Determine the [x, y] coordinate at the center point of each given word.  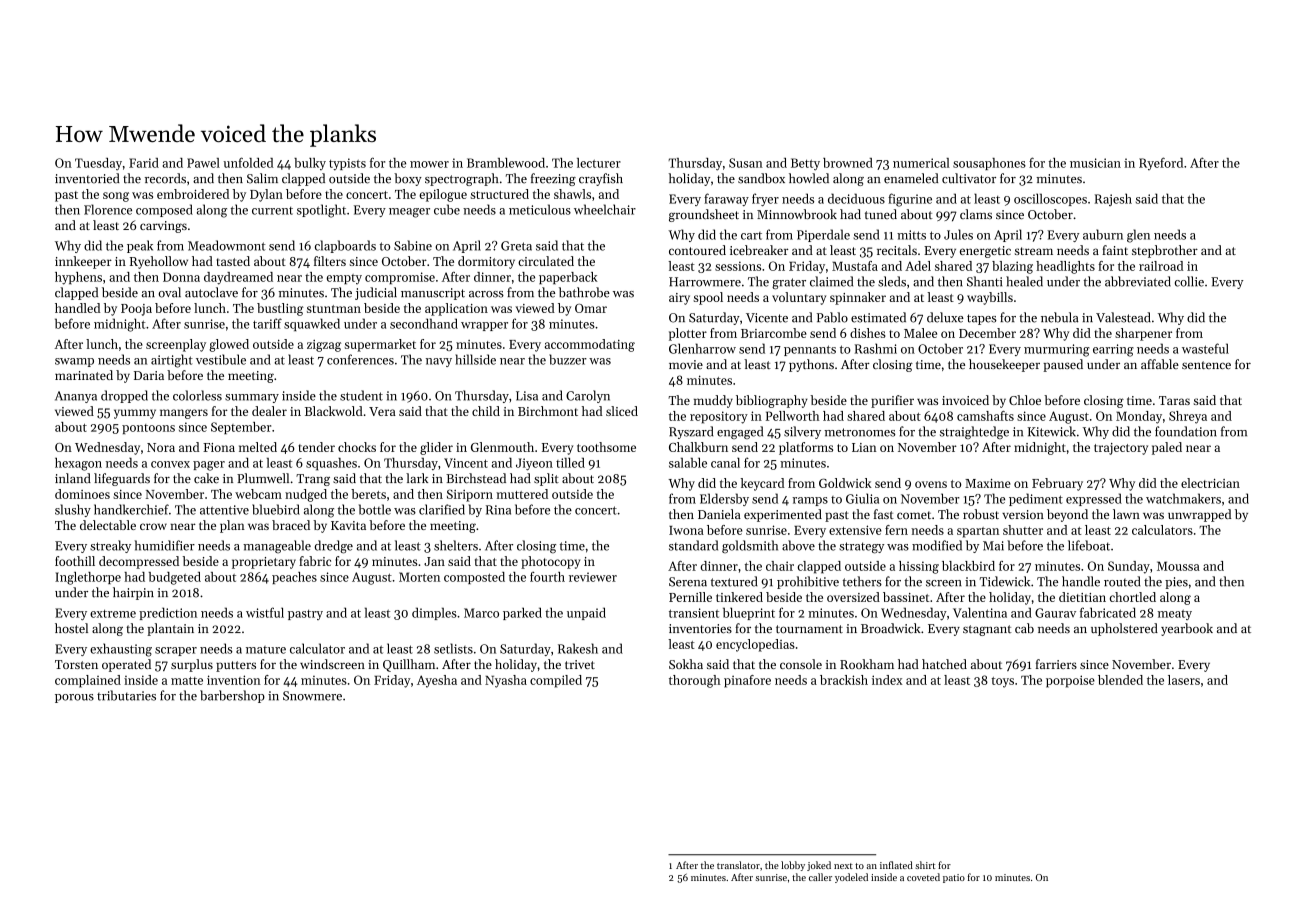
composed [164, 210]
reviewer [593, 577]
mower [429, 164]
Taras [1174, 400]
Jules [958, 234]
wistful [265, 612]
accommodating [590, 345]
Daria [149, 375]
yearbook [1187, 629]
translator [738, 865]
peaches [294, 578]
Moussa [1178, 566]
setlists [453, 648]
